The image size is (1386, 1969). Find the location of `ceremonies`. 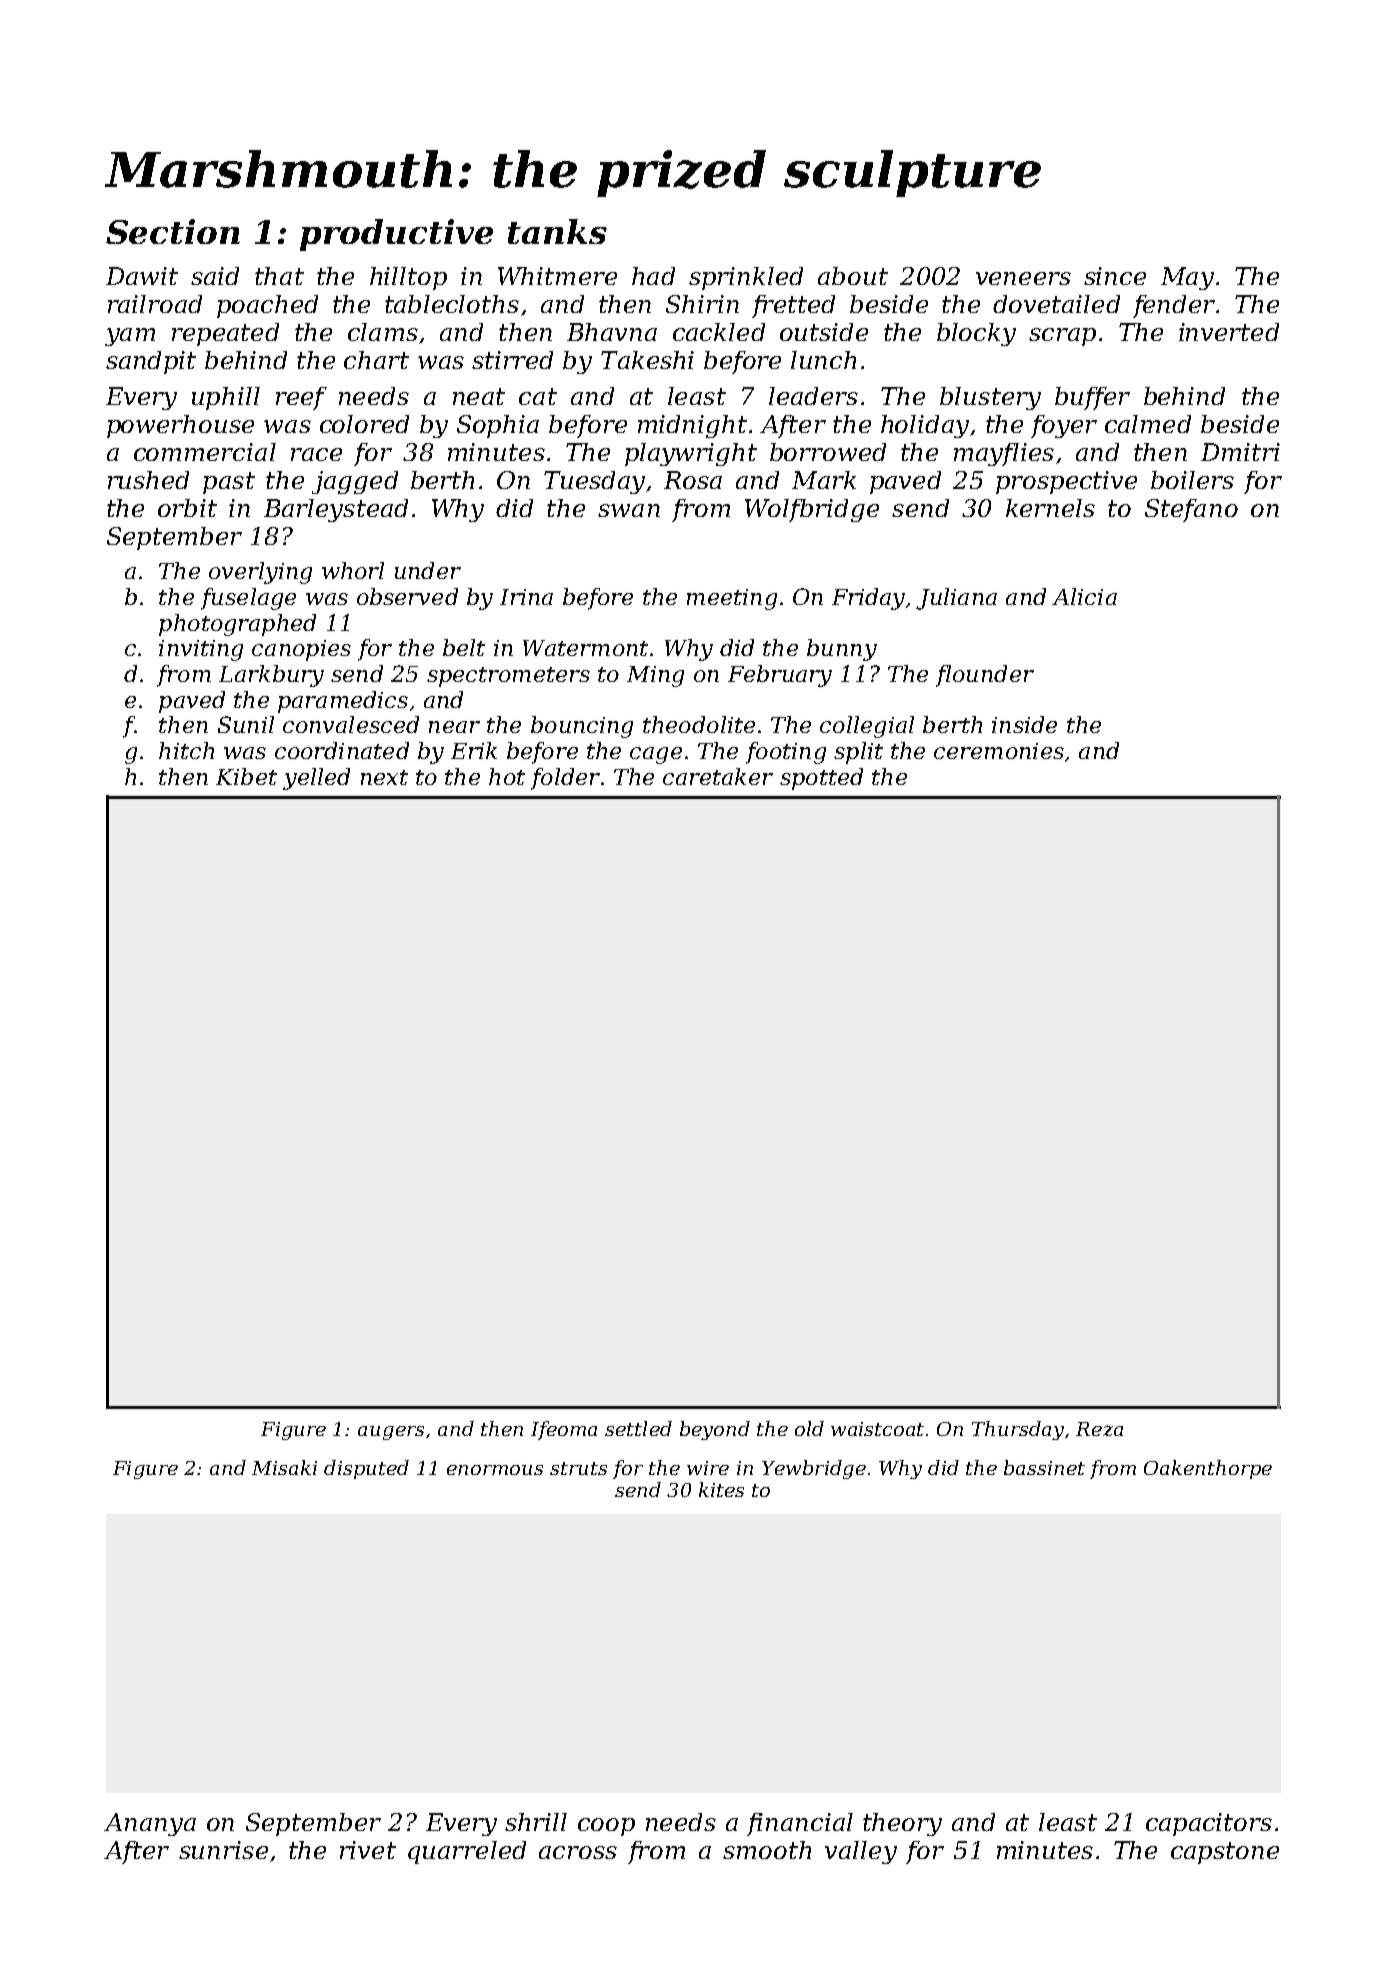

ceremonies is located at coordinates (999, 751).
